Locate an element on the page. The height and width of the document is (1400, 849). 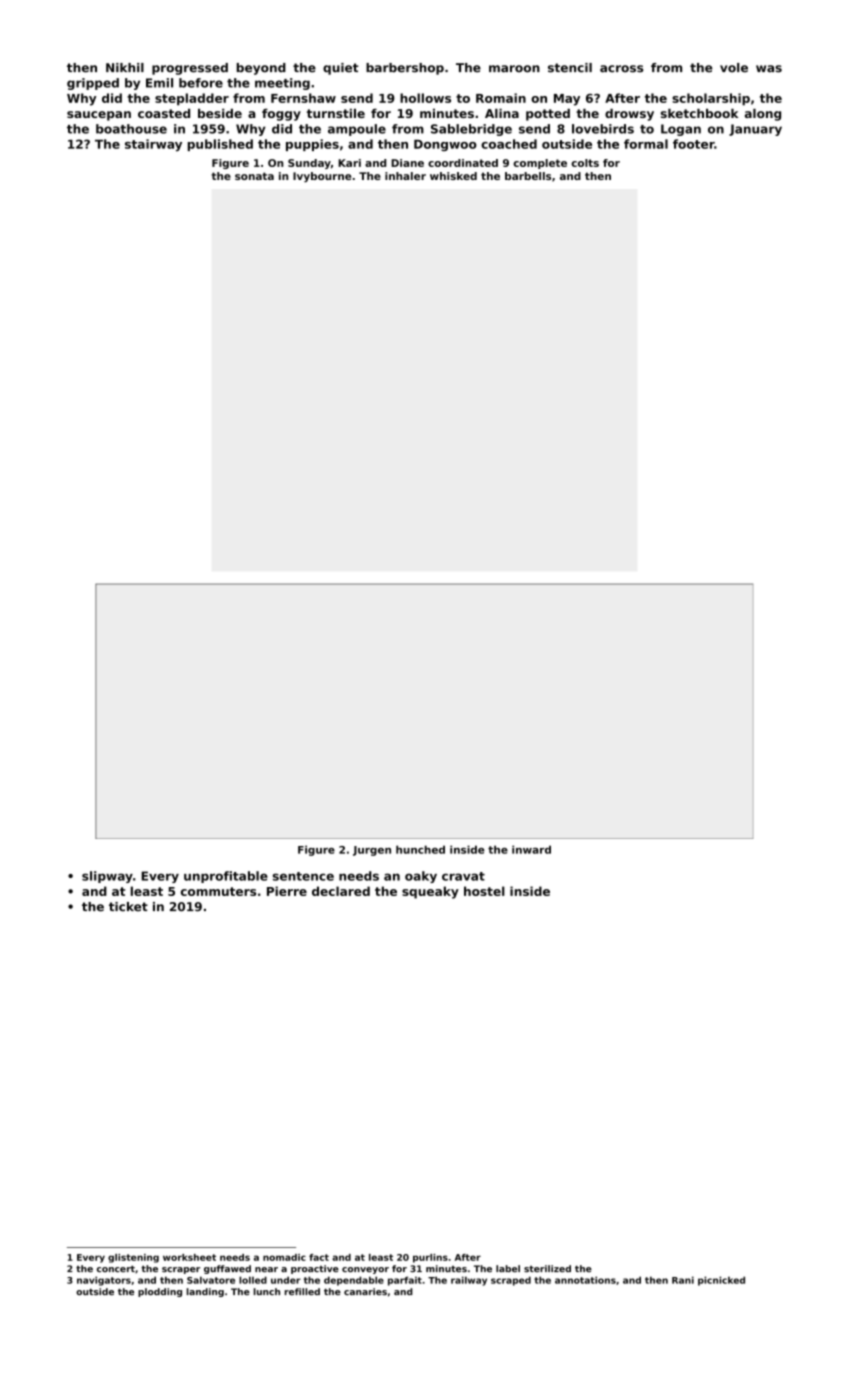
sonata is located at coordinates (254, 176).
